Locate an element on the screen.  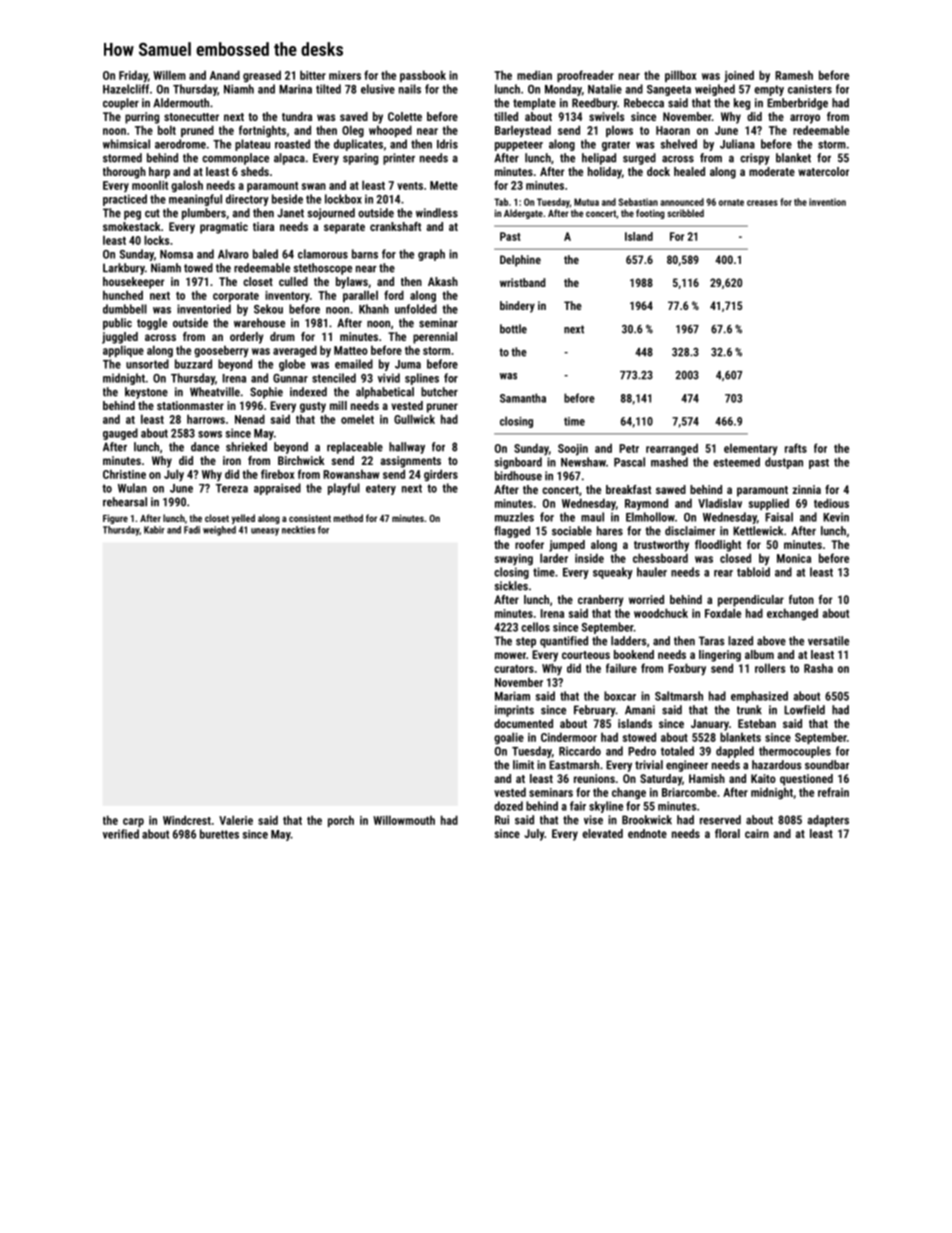
unsorted is located at coordinates (147, 364).
